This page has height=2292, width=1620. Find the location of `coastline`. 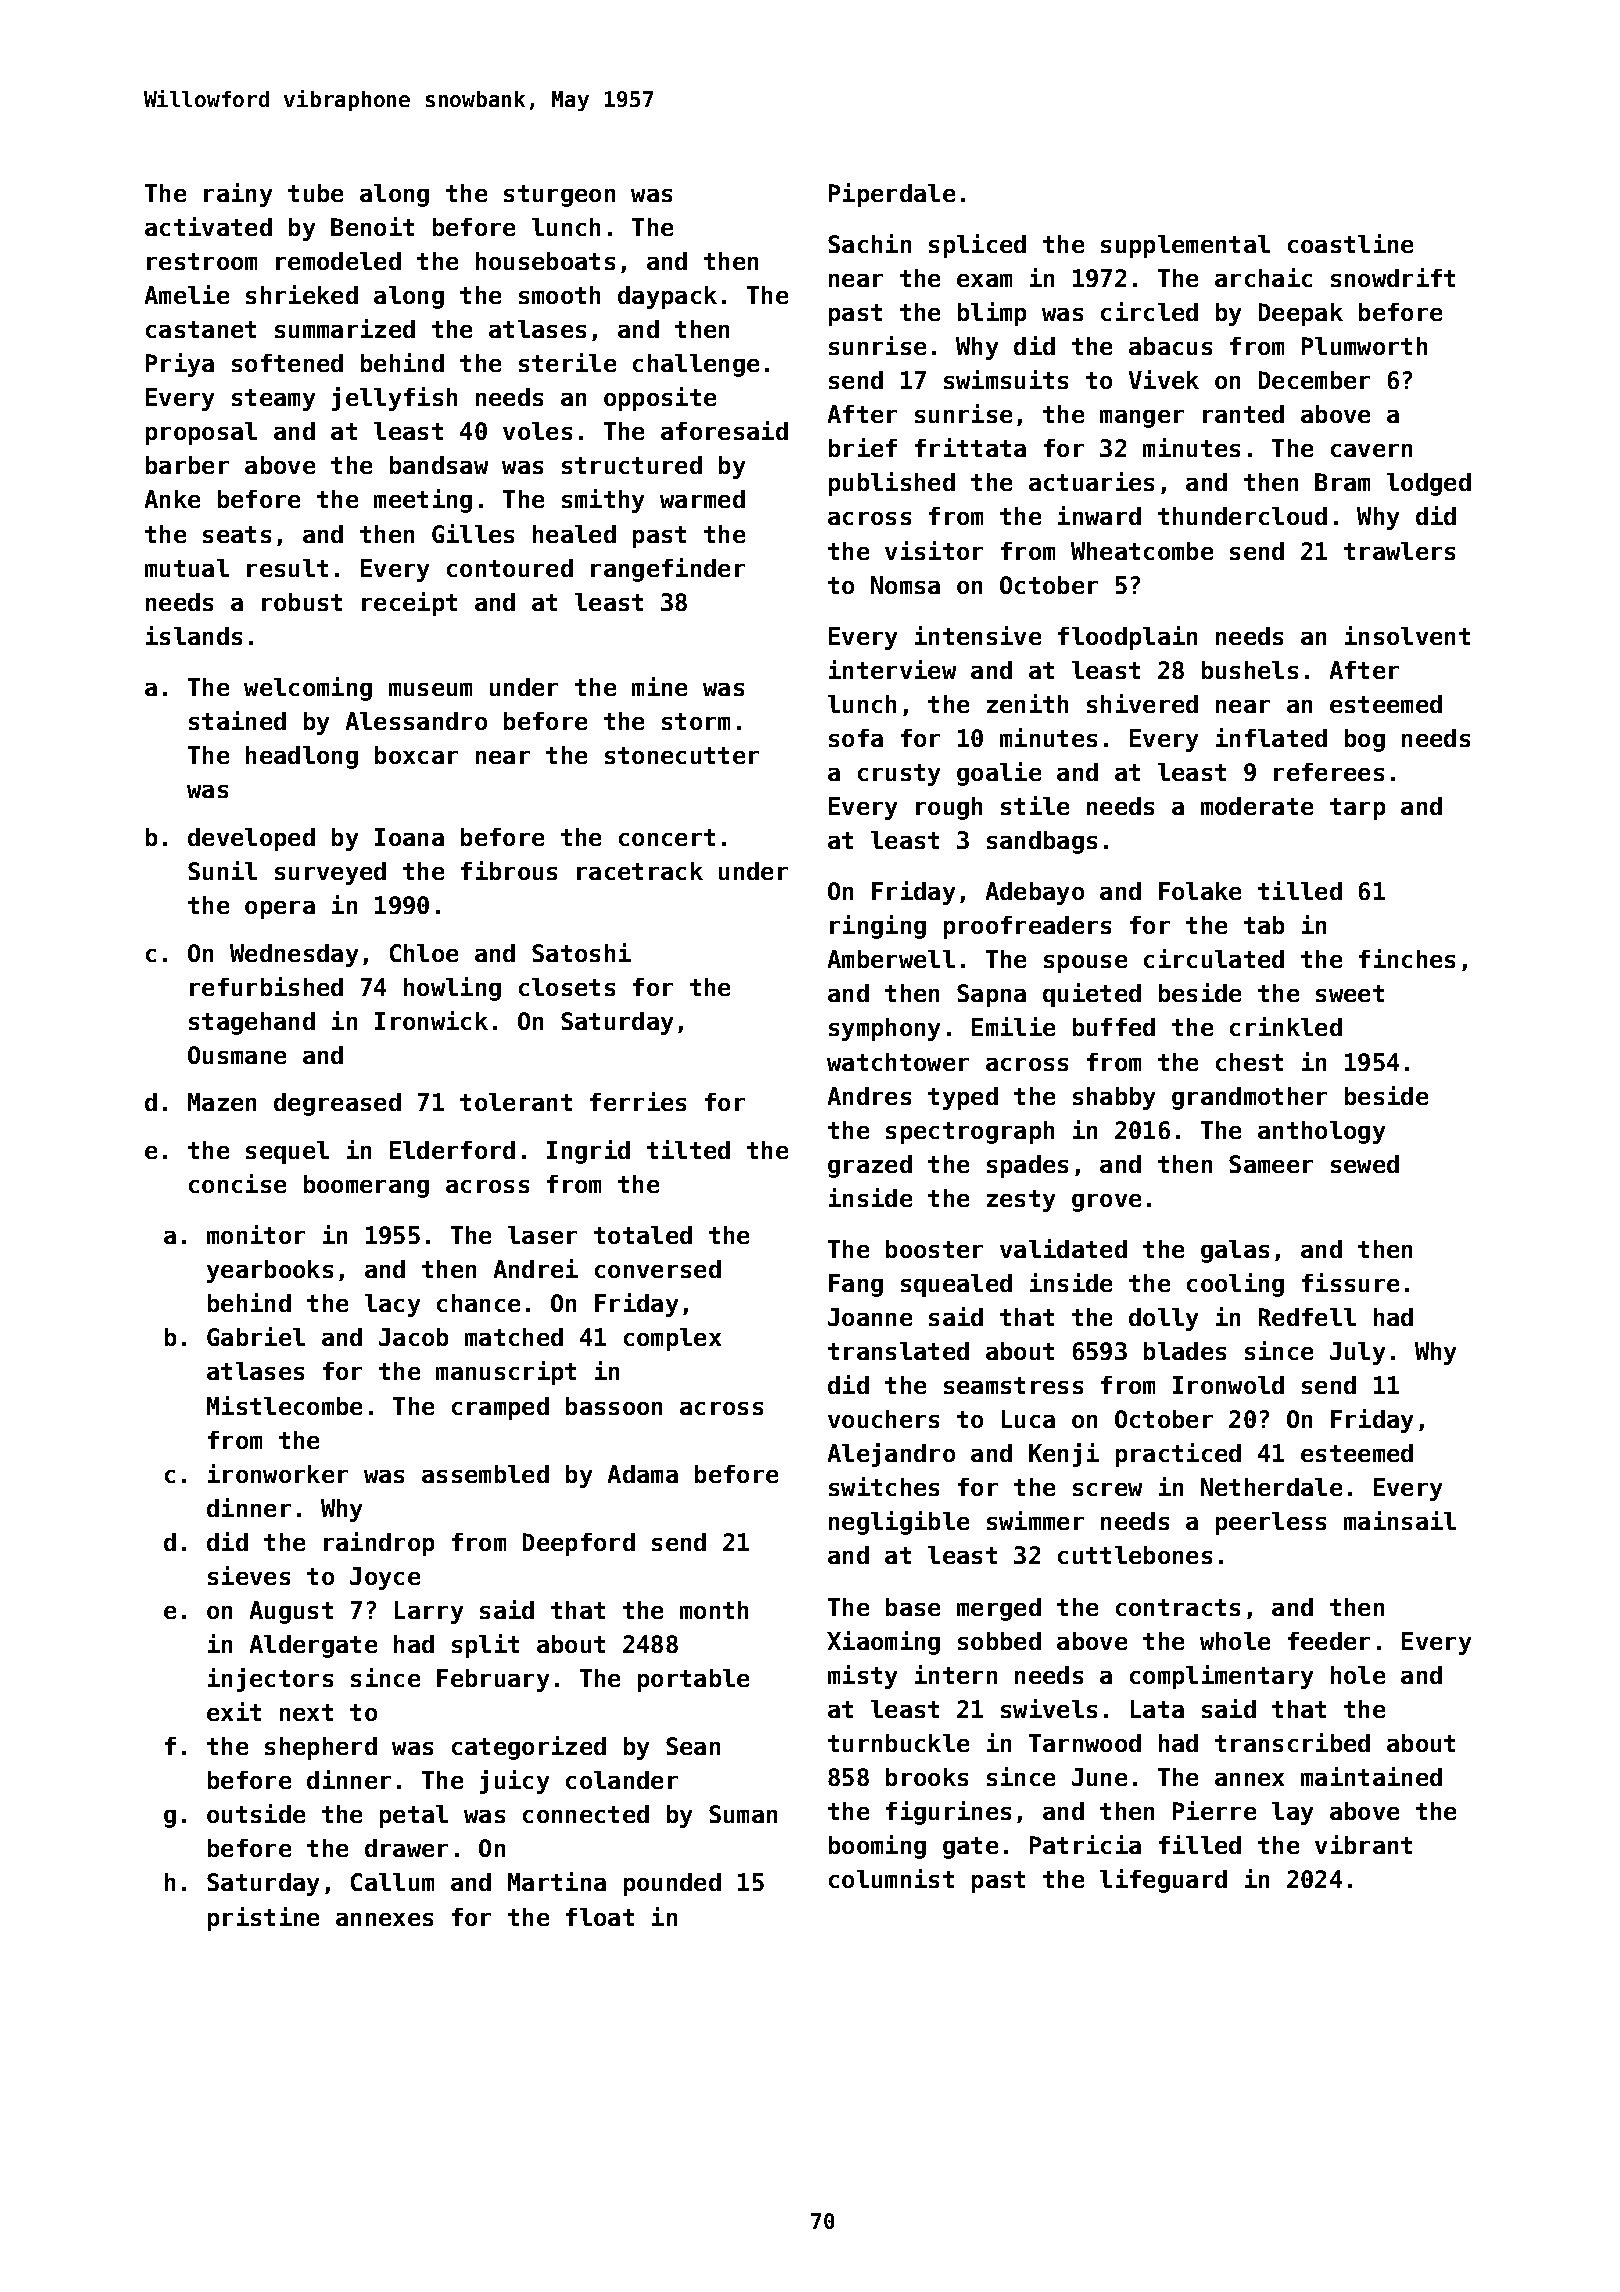

coastline is located at coordinates (1350, 243).
